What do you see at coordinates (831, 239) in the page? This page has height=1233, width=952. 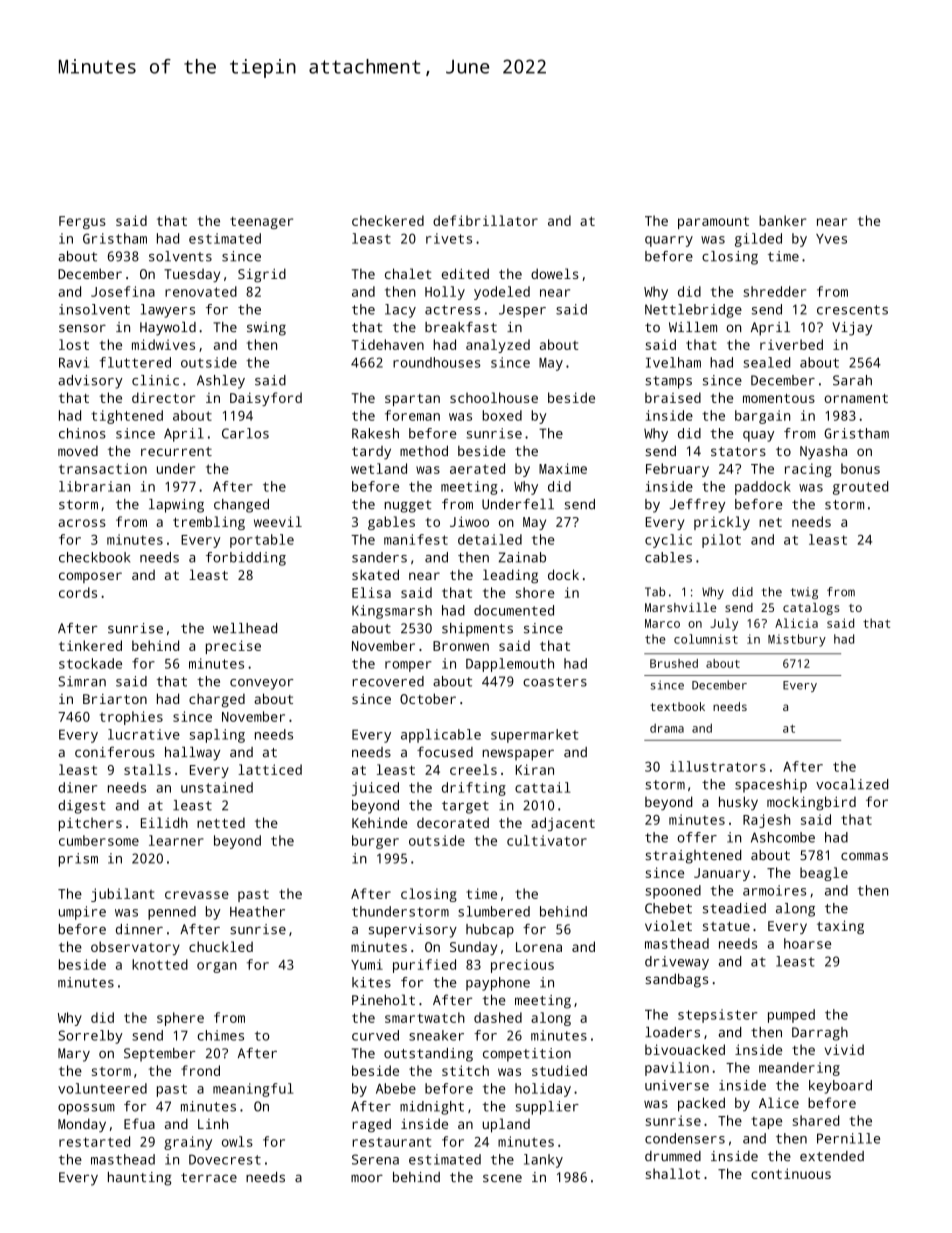 I see `Yves` at bounding box center [831, 239].
